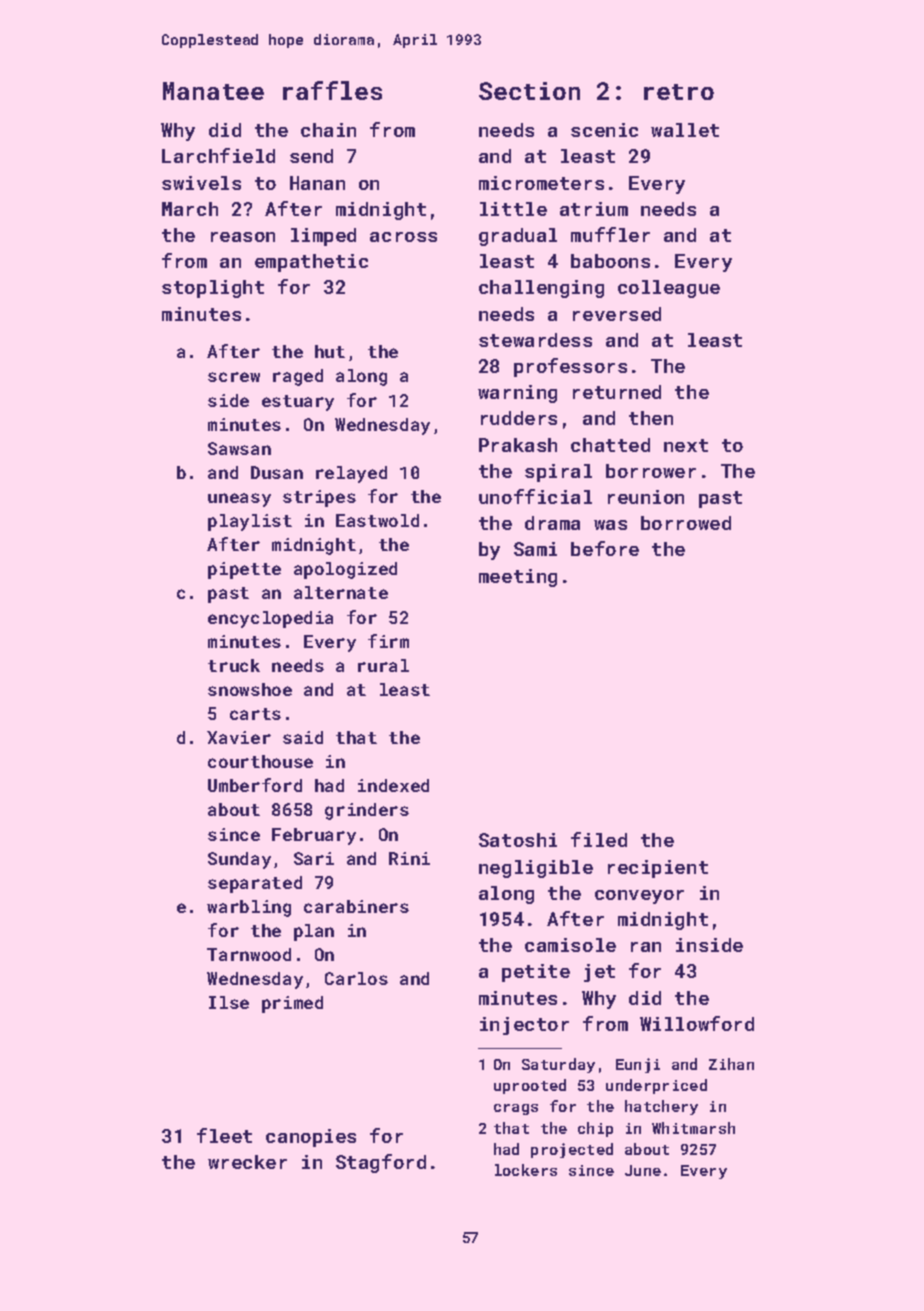 Image resolution: width=924 pixels, height=1311 pixels. Describe the element at coordinates (605, 548) in the screenshot. I see `before` at that location.
